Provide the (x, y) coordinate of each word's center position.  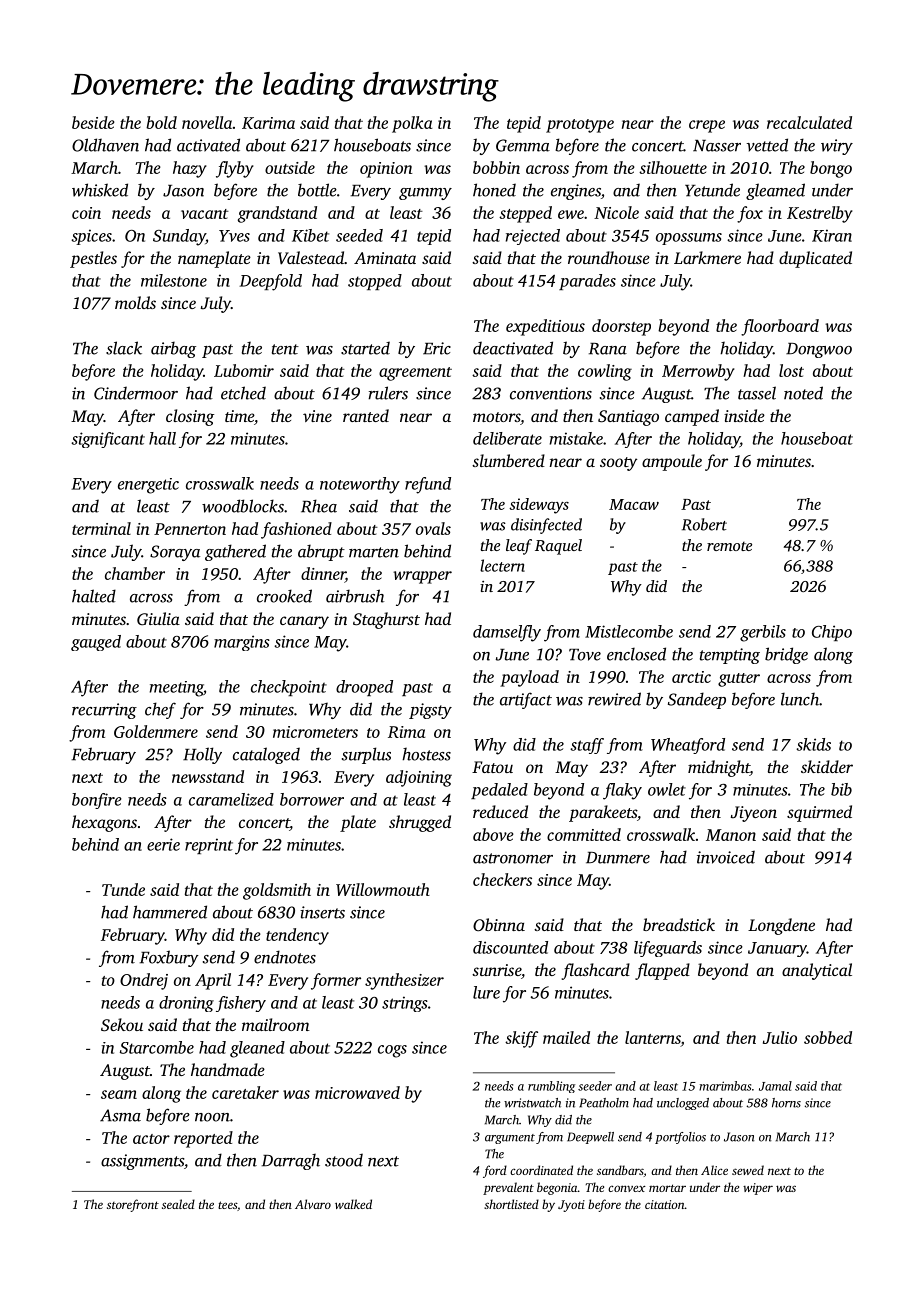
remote (729, 546)
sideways (539, 506)
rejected (533, 237)
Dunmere (618, 858)
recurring (104, 711)
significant (108, 440)
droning (186, 1004)
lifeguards (668, 949)
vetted (767, 145)
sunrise (496, 970)
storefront (133, 1205)
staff (587, 746)
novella (207, 122)
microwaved (357, 1092)
